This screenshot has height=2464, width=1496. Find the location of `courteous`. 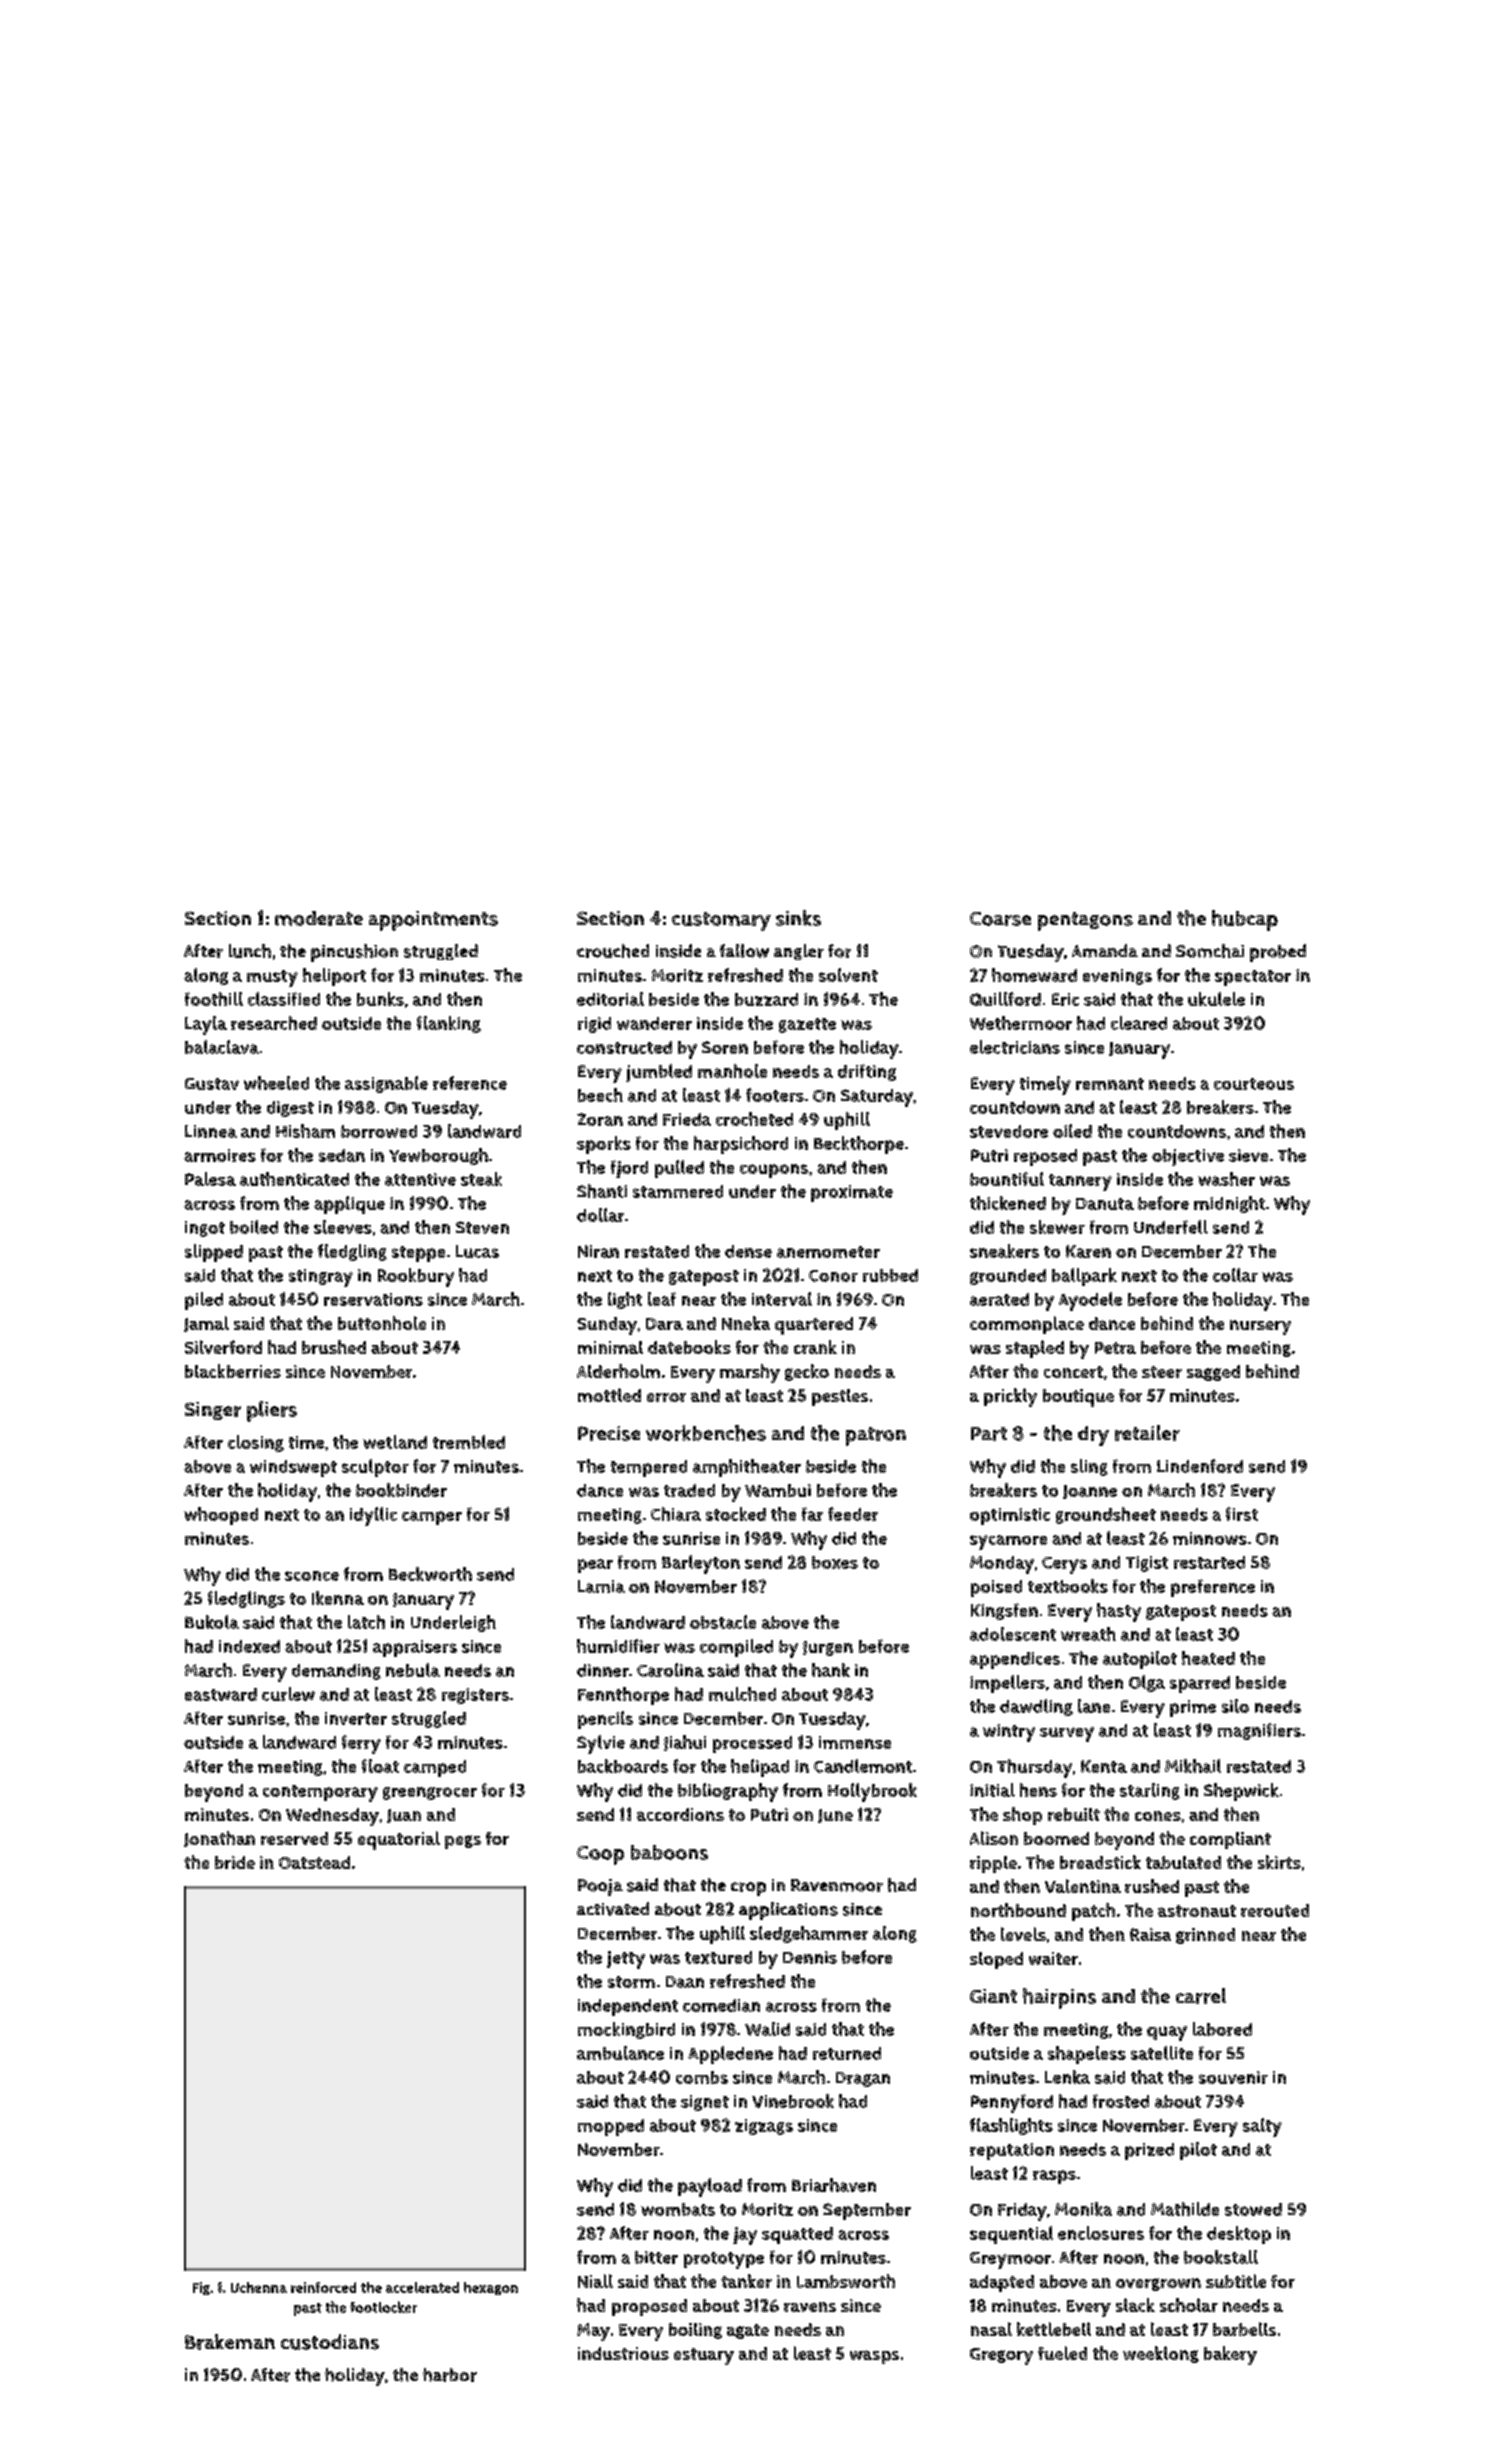

courteous is located at coordinates (1254, 1084).
